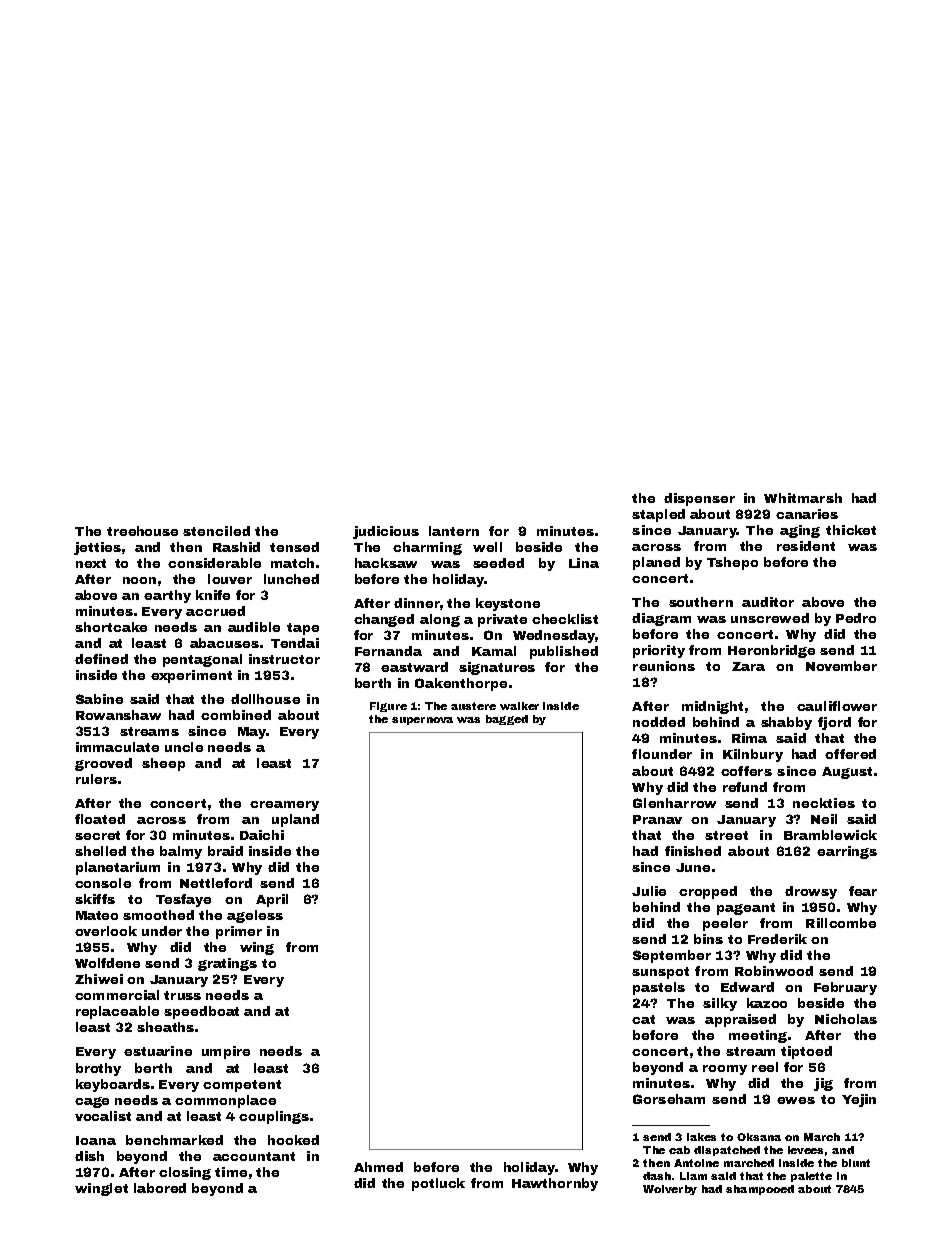 This document has height=1233, width=952. Describe the element at coordinates (834, 723) in the document. I see `fjord` at that location.
